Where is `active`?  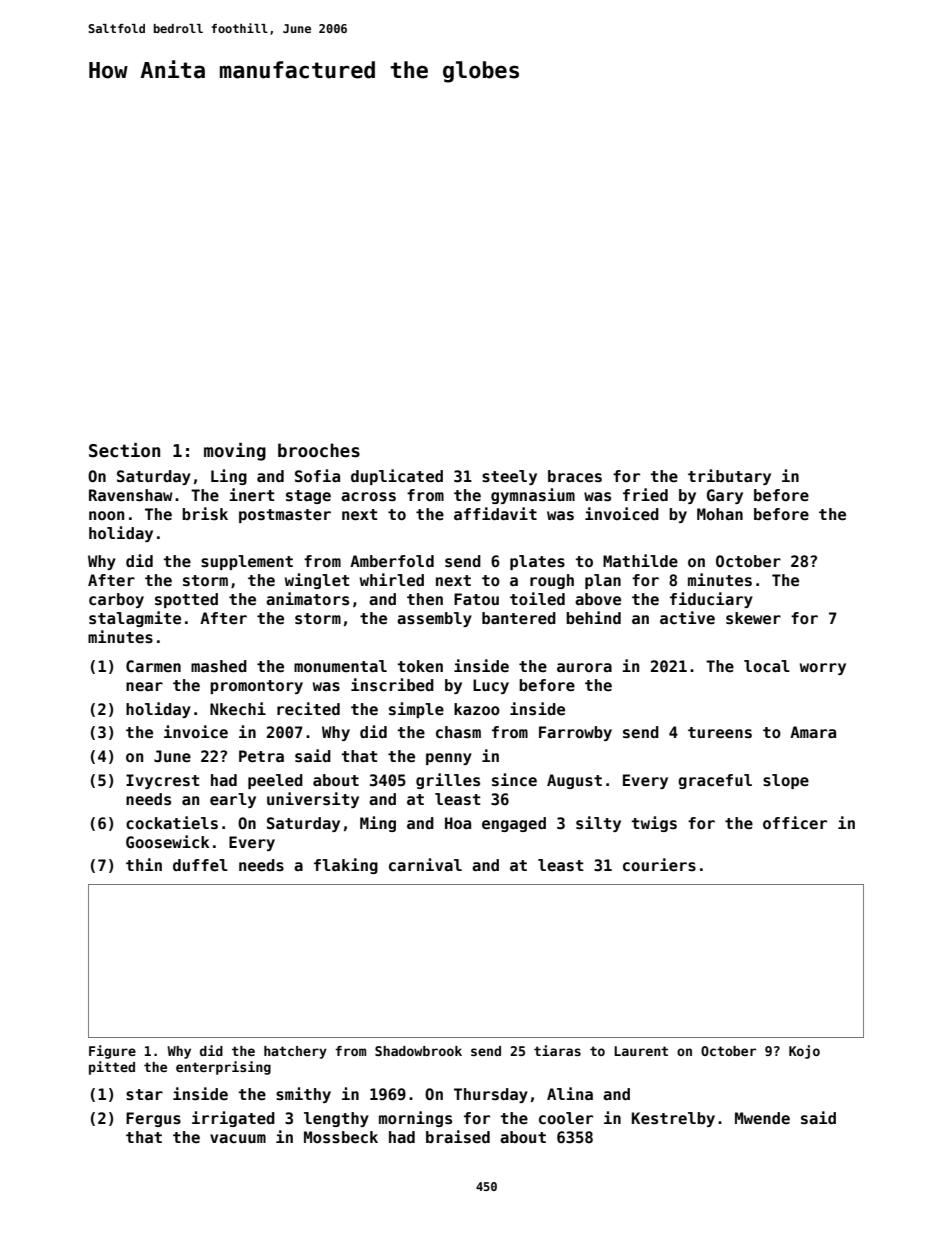 active is located at coordinates (687, 618).
